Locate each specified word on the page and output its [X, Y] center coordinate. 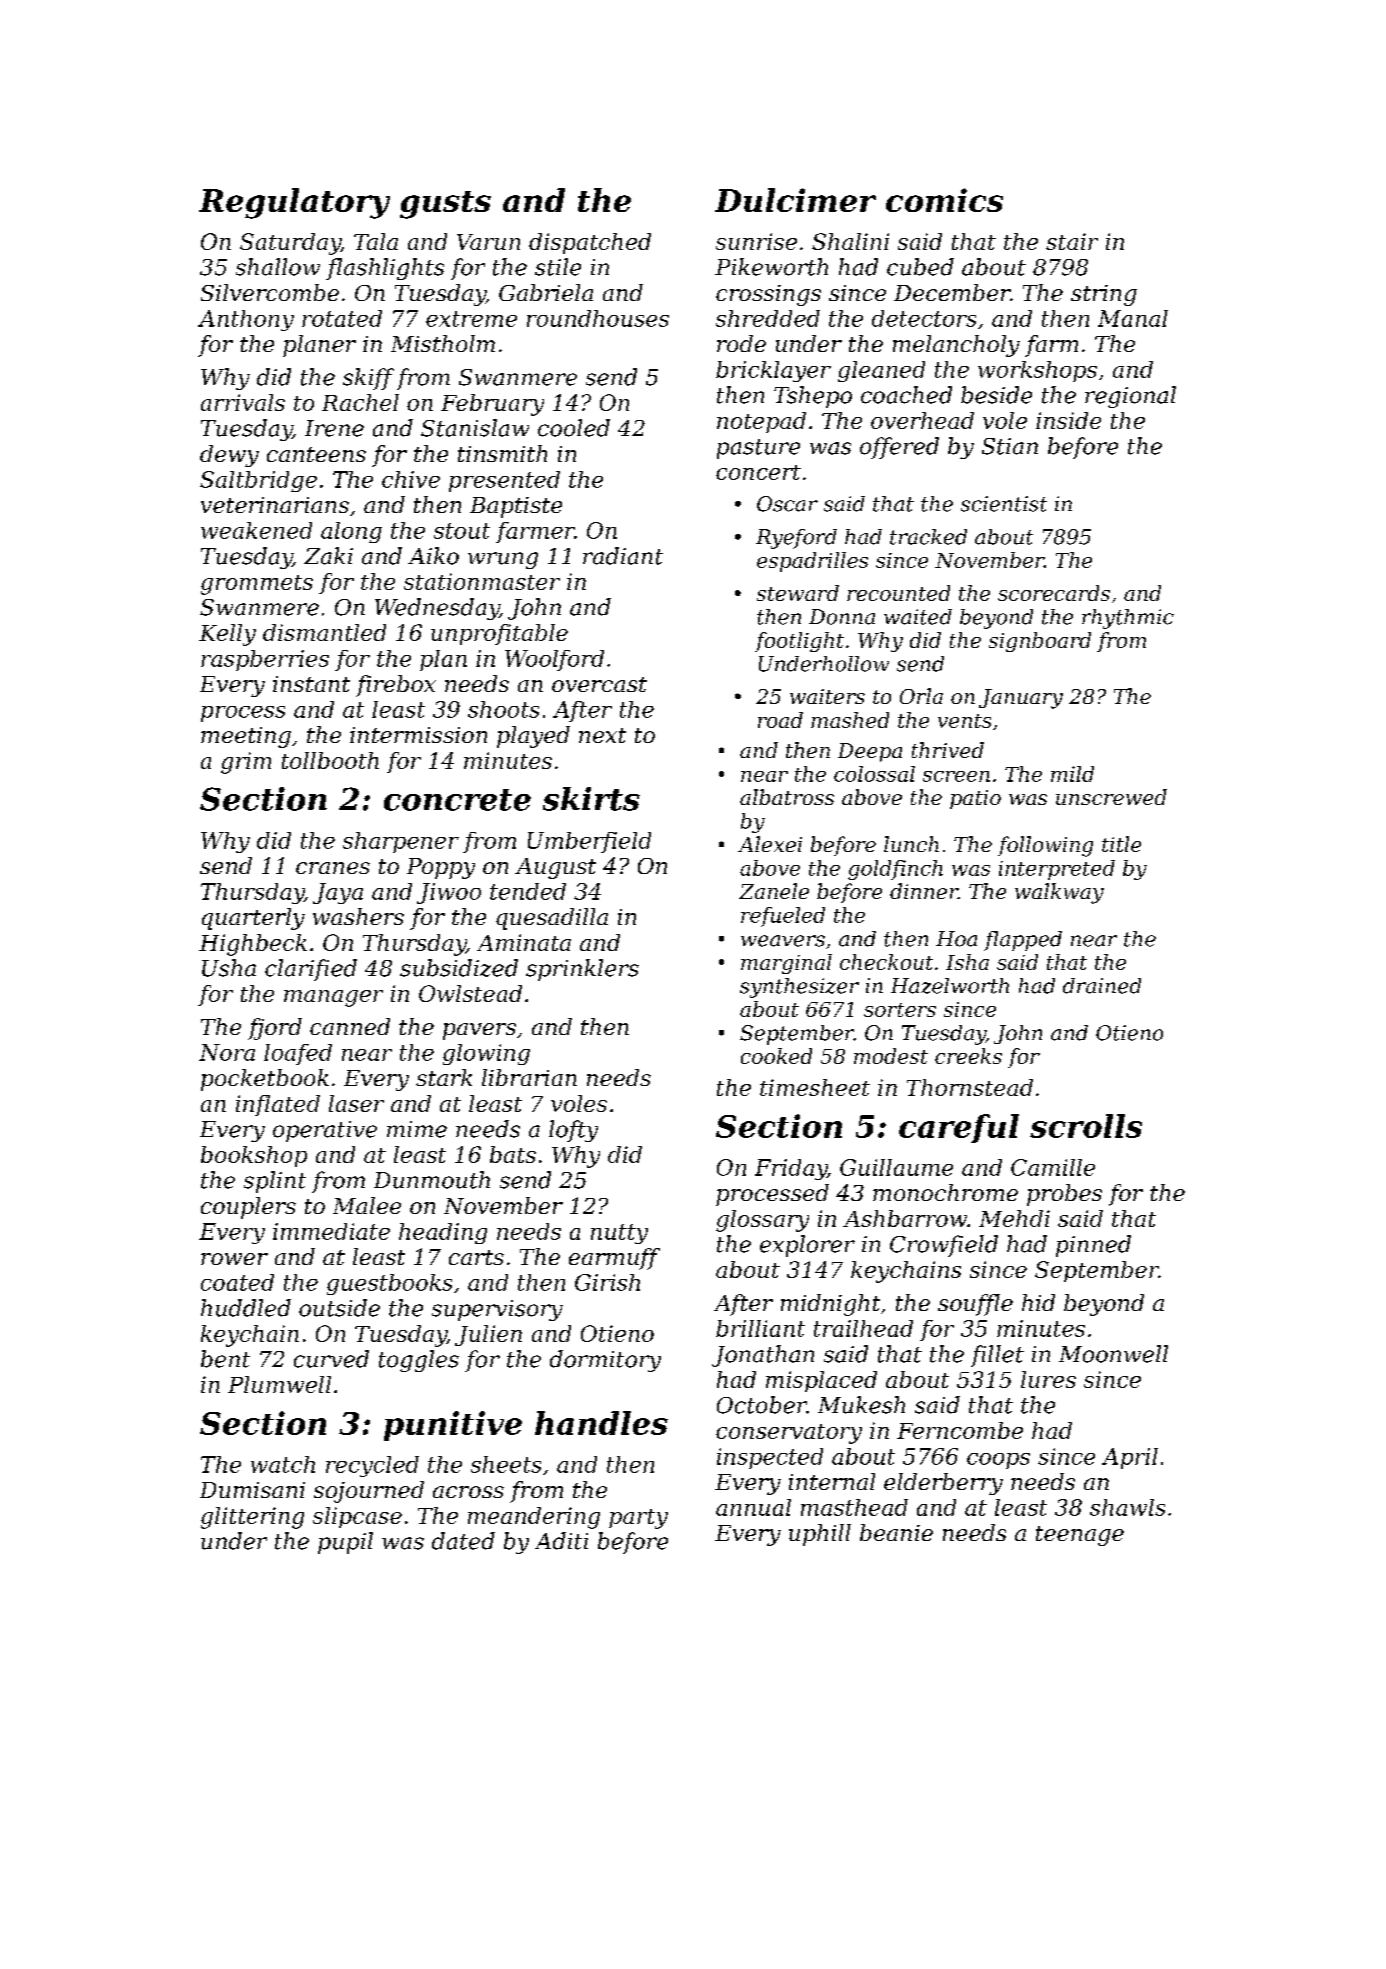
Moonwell [1113, 1354]
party [638, 1519]
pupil [345, 1543]
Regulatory [294, 203]
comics [944, 200]
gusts [445, 205]
